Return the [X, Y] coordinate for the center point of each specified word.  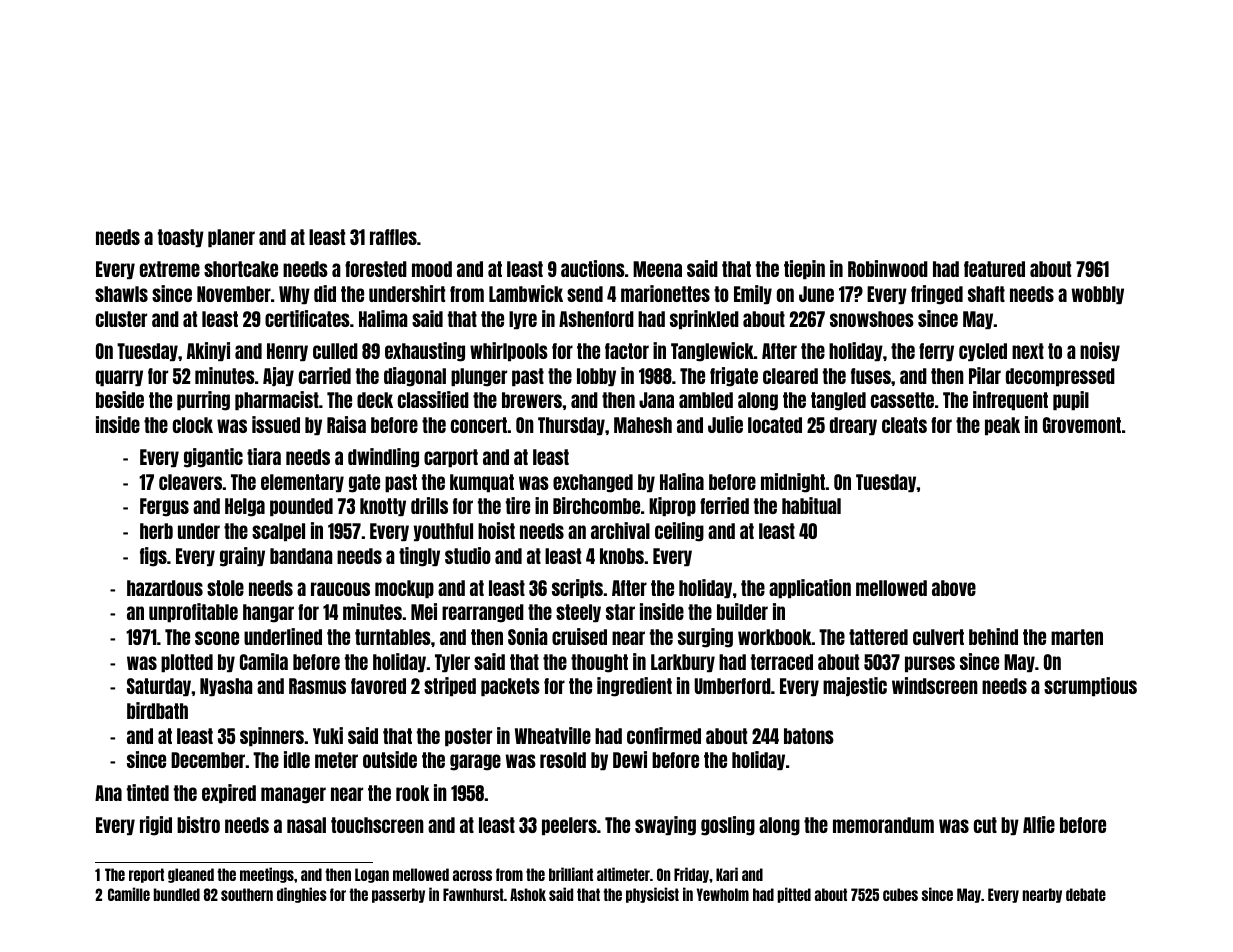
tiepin [804, 269]
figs [153, 557]
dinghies [302, 895]
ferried [724, 505]
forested [376, 269]
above [954, 588]
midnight [793, 483]
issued [276, 424]
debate [1086, 894]
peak [1002, 426]
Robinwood [888, 268]
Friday [691, 875]
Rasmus [317, 686]
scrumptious [1090, 686]
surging [705, 638]
